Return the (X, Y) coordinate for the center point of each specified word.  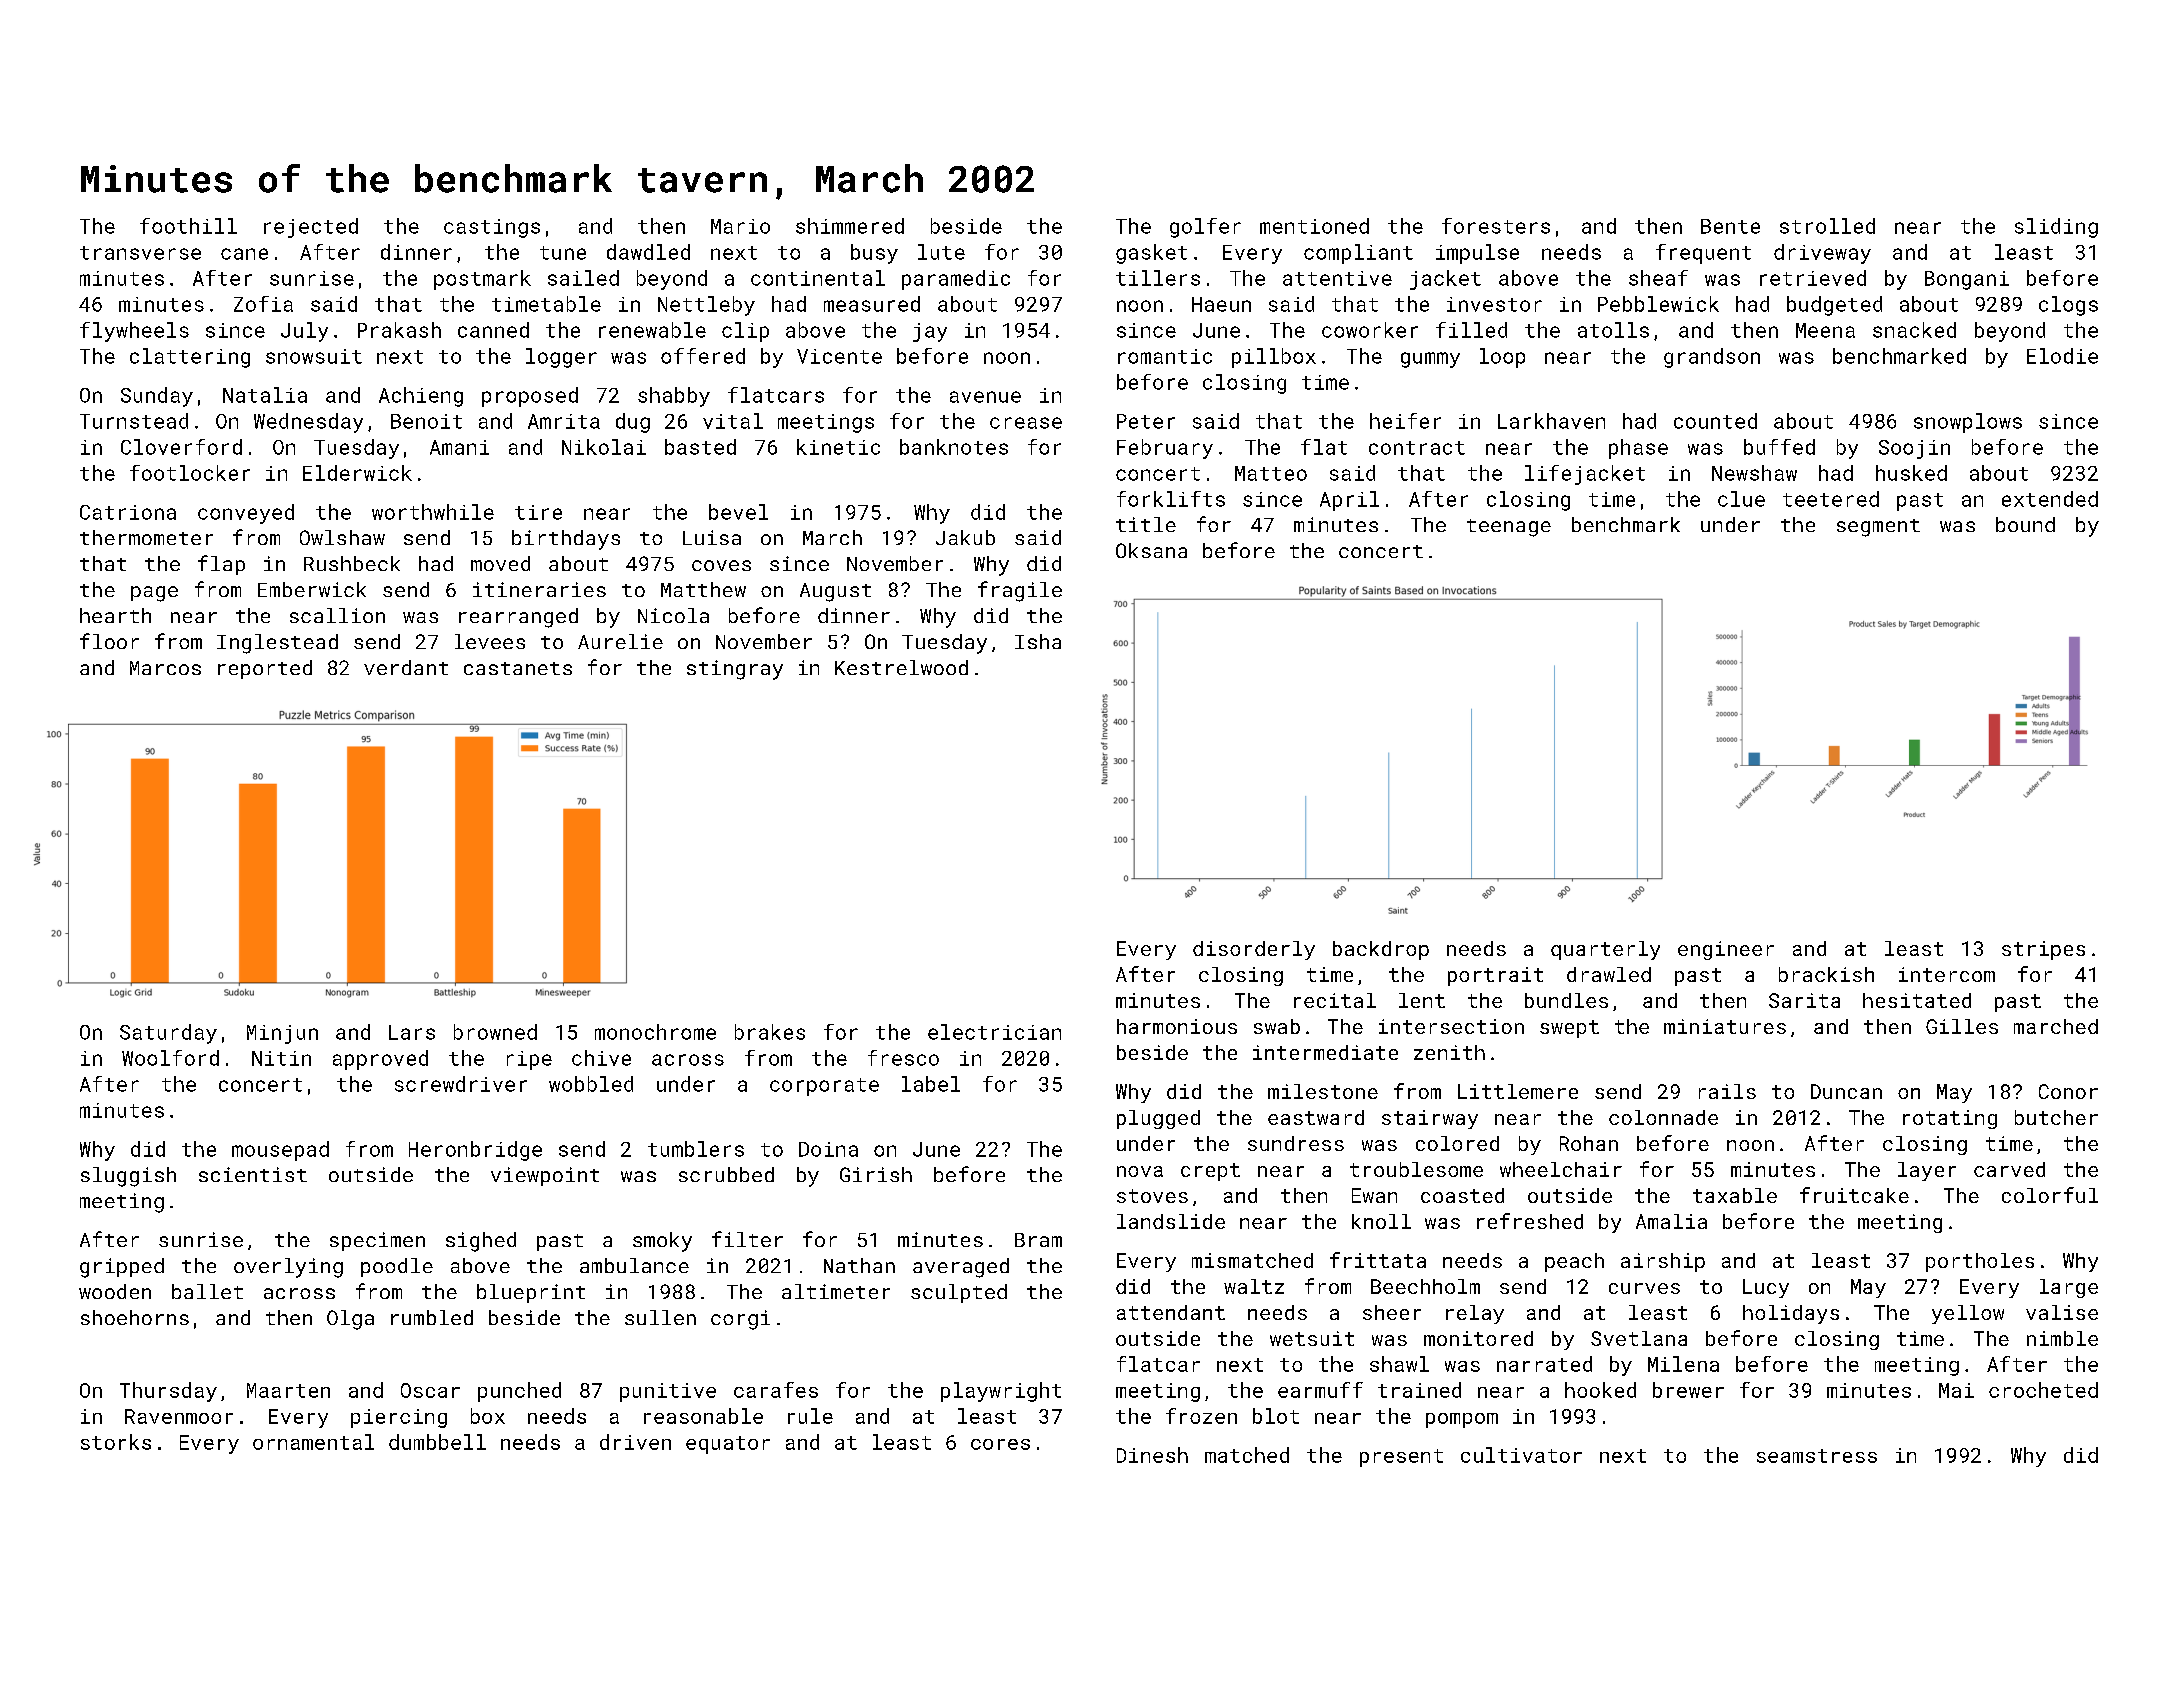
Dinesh (1152, 1455)
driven (635, 1442)
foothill (188, 226)
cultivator (1521, 1455)
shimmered (850, 226)
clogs (2068, 306)
